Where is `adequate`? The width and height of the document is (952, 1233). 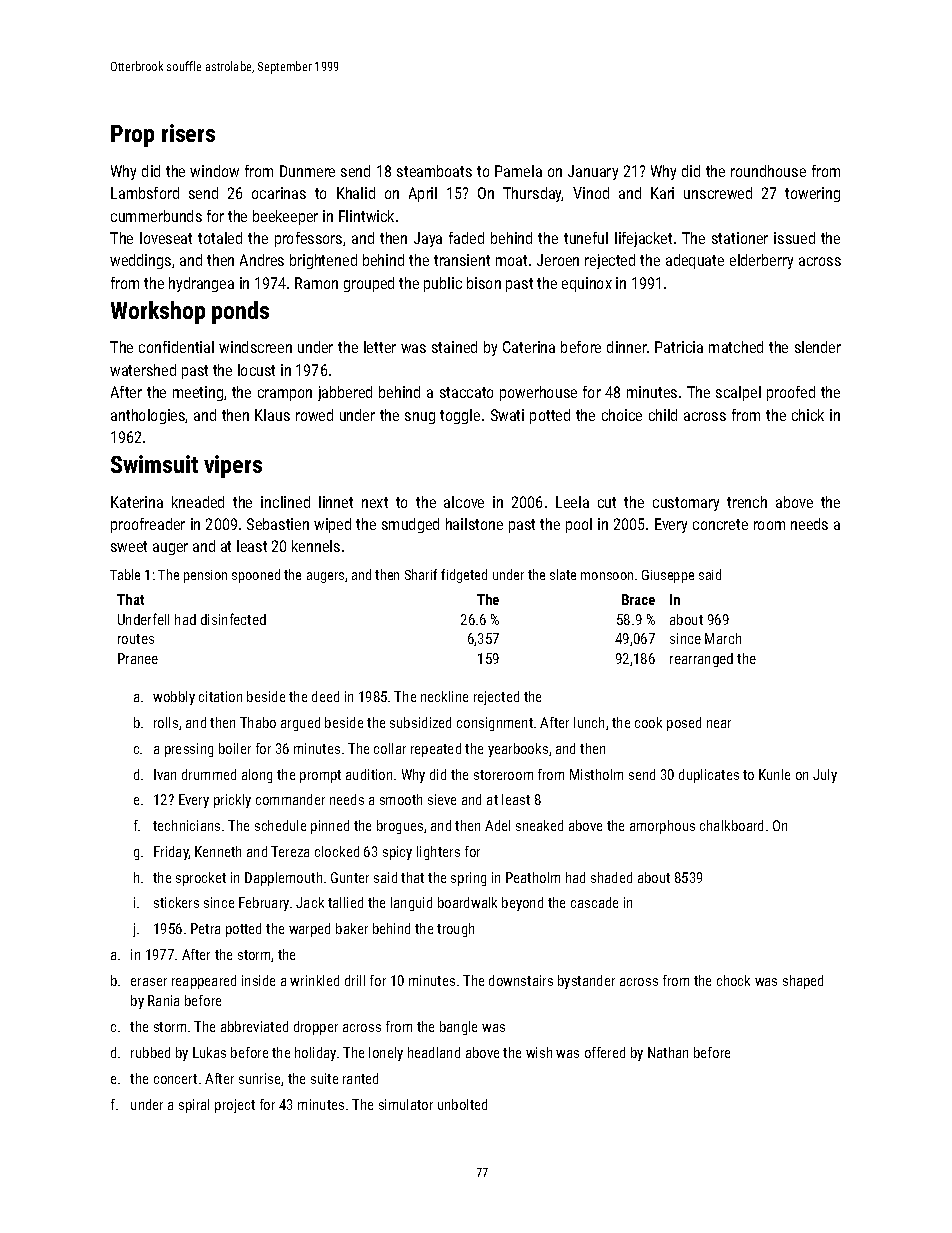
adequate is located at coordinates (695, 261).
